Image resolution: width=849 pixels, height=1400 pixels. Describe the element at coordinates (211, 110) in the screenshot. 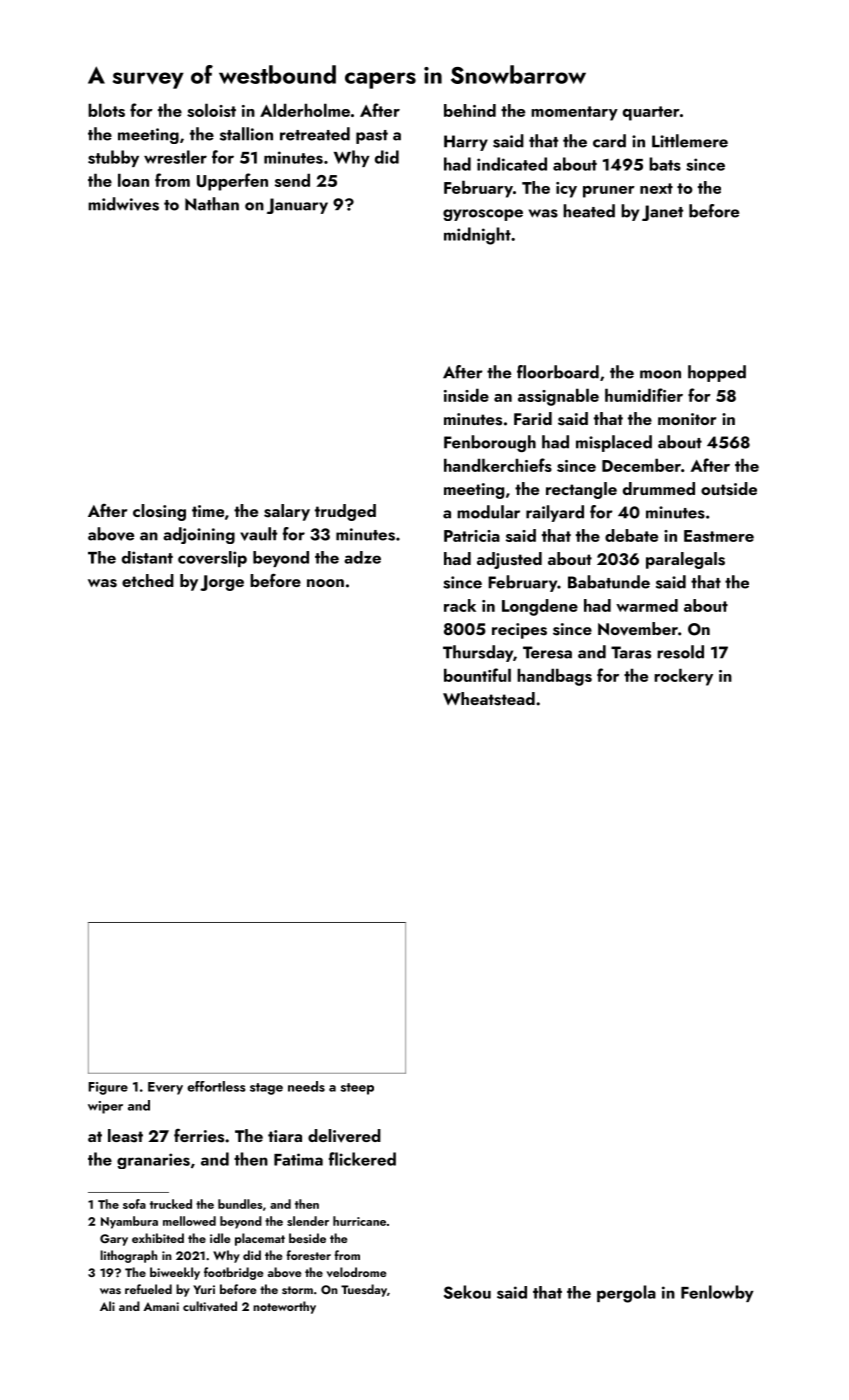

I see `soloist` at that location.
